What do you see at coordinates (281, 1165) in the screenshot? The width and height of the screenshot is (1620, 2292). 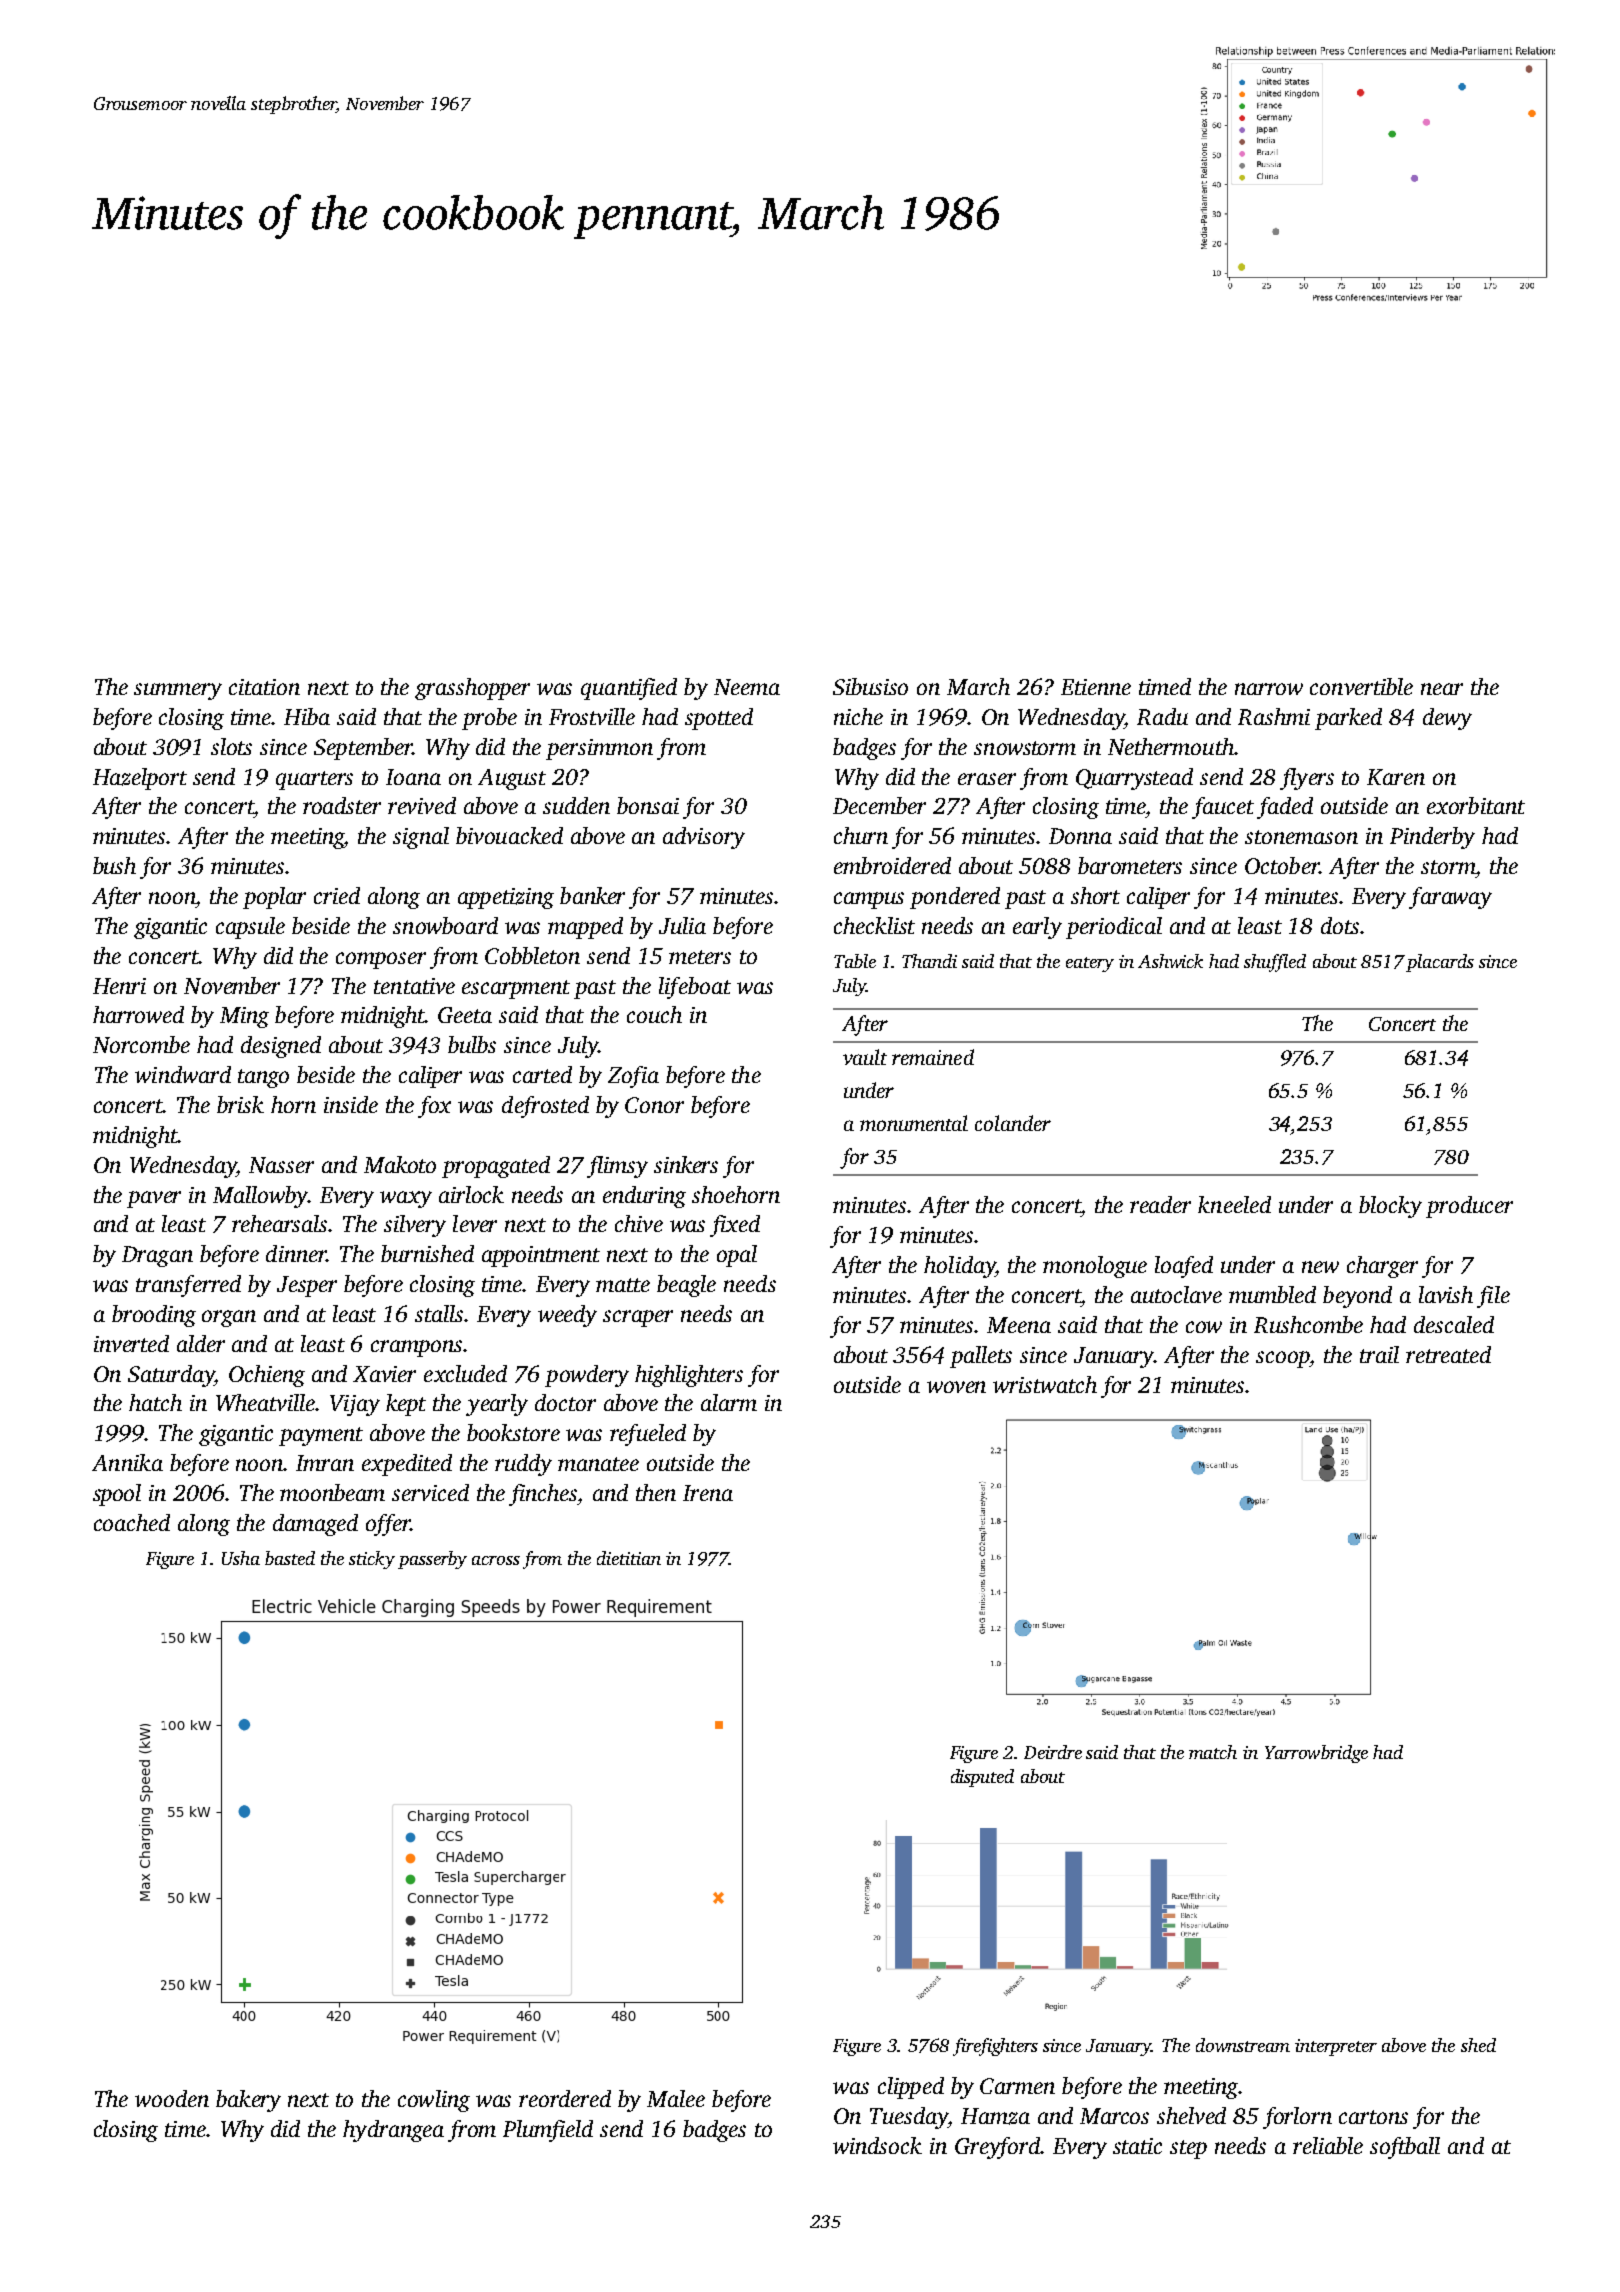 I see `Nasser` at bounding box center [281, 1165].
